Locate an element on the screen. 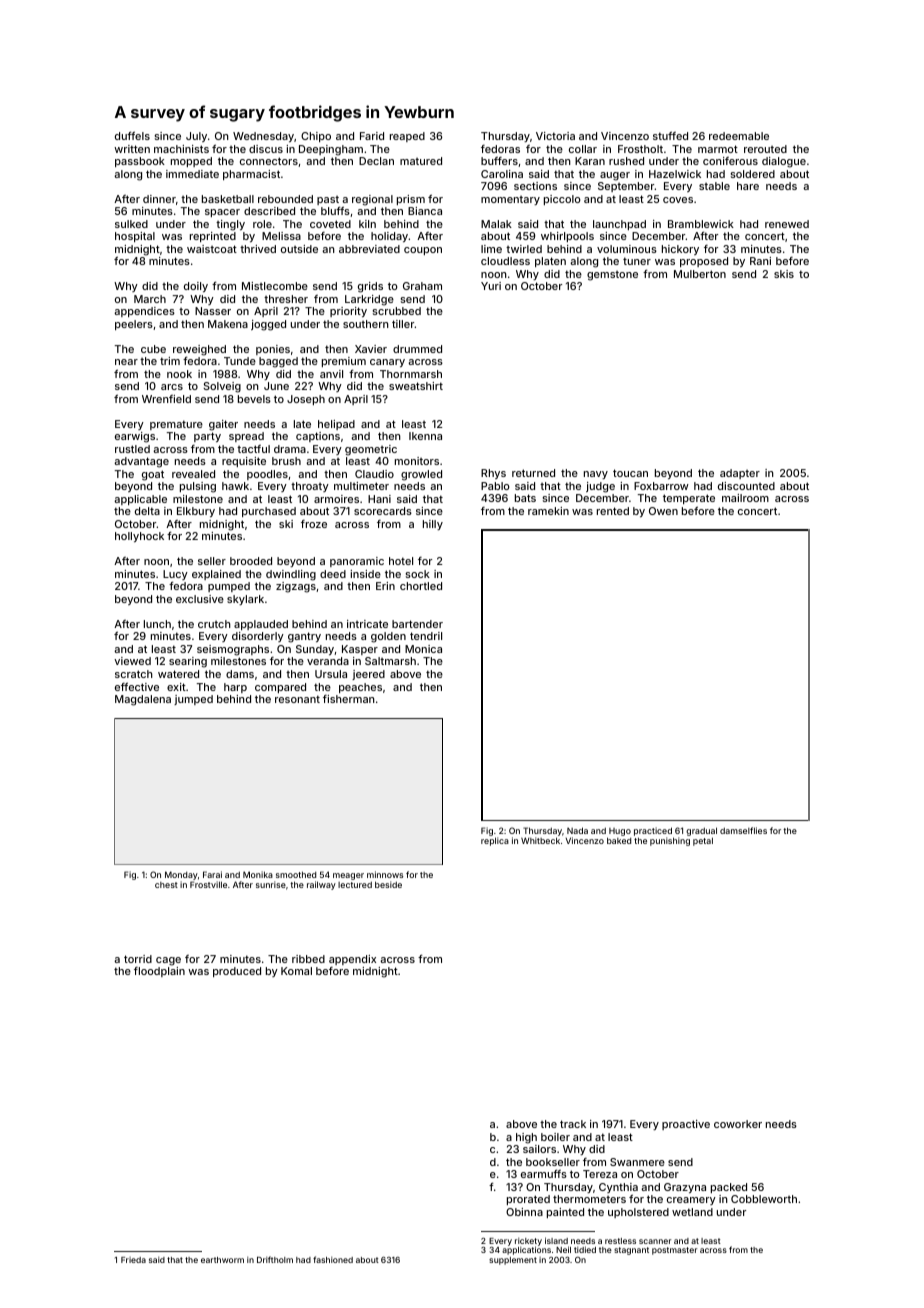  Hazelwick is located at coordinates (675, 174).
